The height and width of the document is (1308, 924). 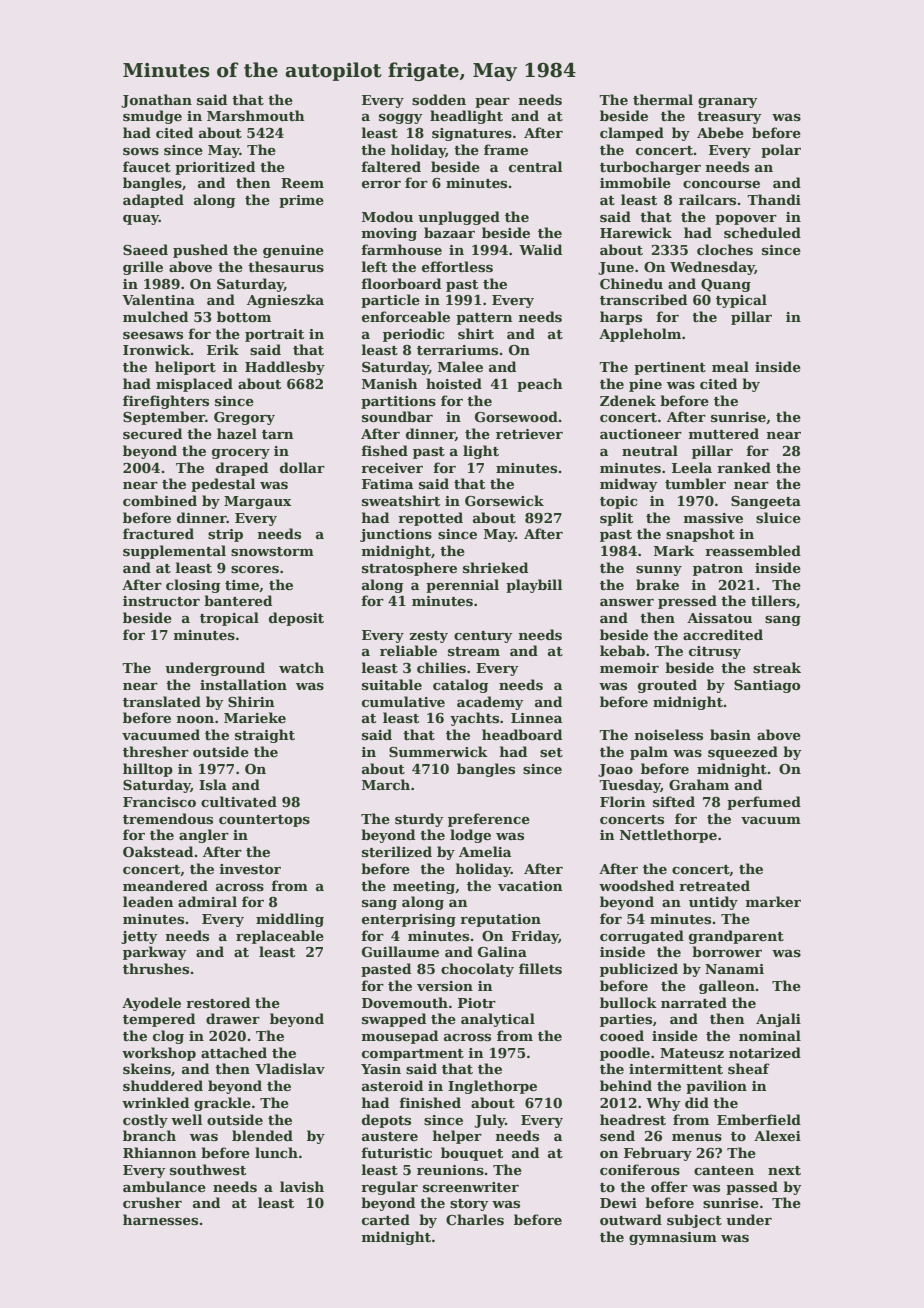 What do you see at coordinates (186, 1119) in the document?
I see `well` at bounding box center [186, 1119].
